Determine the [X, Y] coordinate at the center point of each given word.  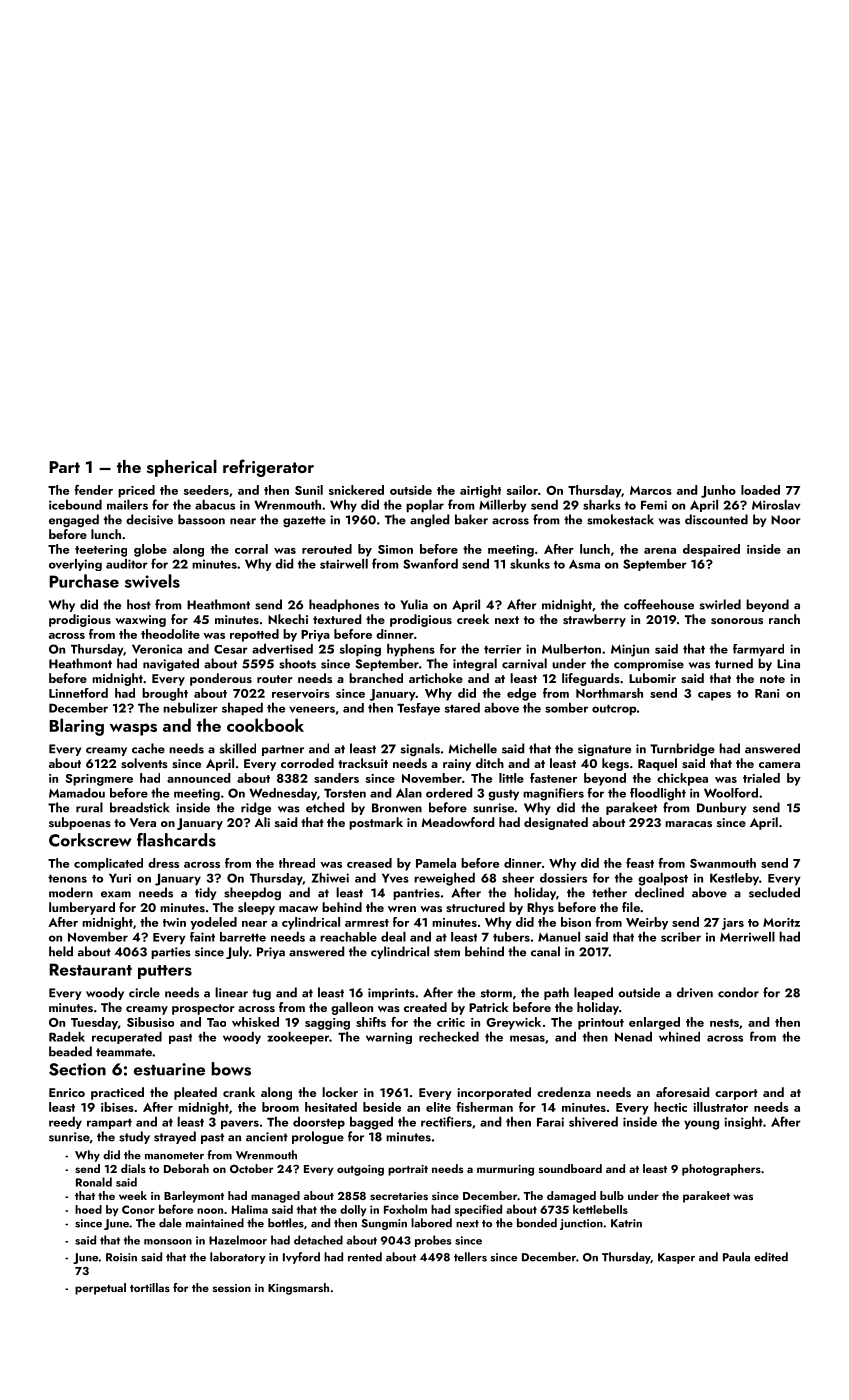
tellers [470, 1257]
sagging [327, 1024]
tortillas [150, 1287]
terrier [502, 649]
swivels [152, 581]
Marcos [651, 490]
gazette [304, 521]
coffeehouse [659, 604]
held [61, 951]
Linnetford [78, 693]
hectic [670, 1107]
